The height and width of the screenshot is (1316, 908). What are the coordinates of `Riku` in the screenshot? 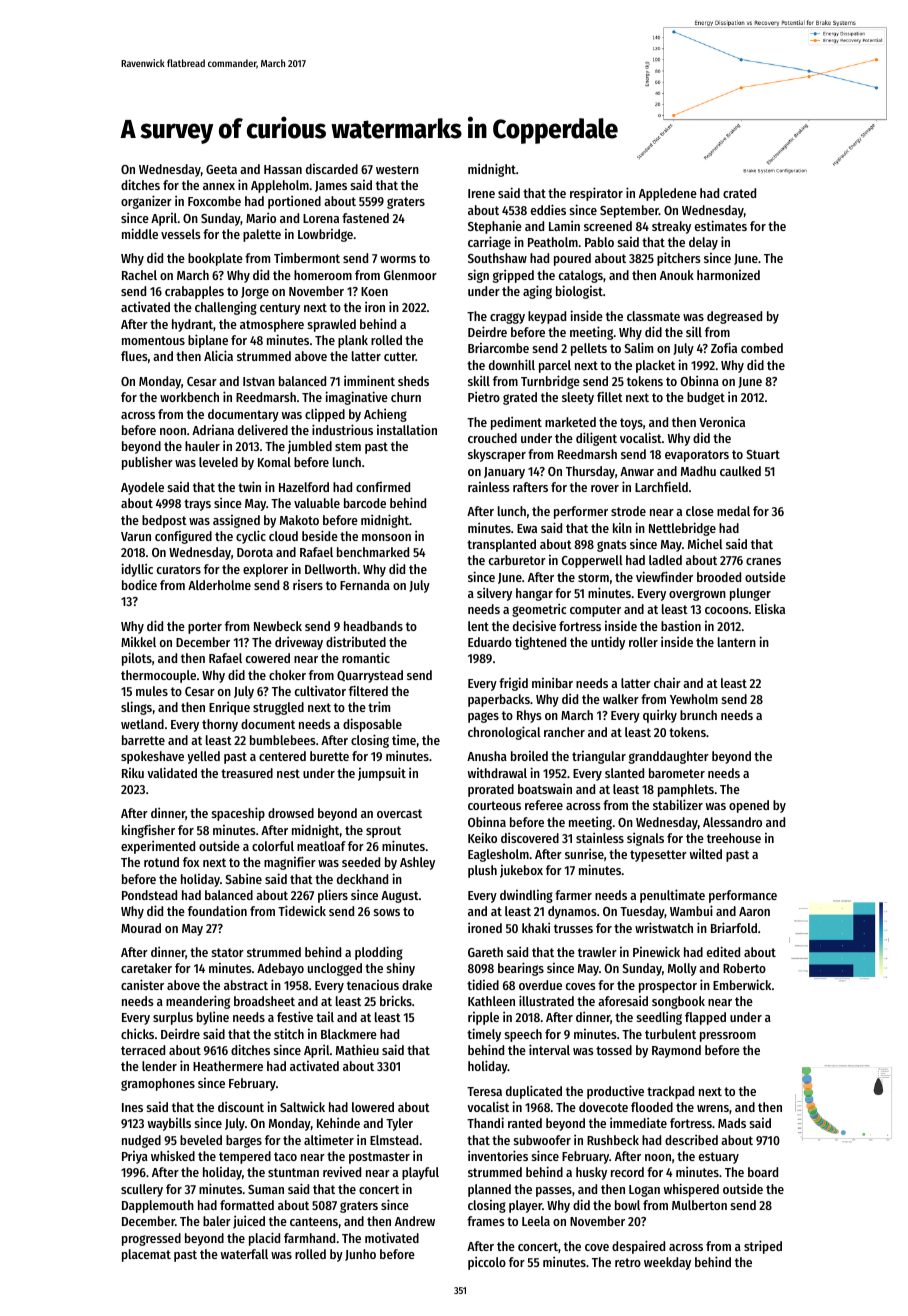 It's located at (133, 773).
